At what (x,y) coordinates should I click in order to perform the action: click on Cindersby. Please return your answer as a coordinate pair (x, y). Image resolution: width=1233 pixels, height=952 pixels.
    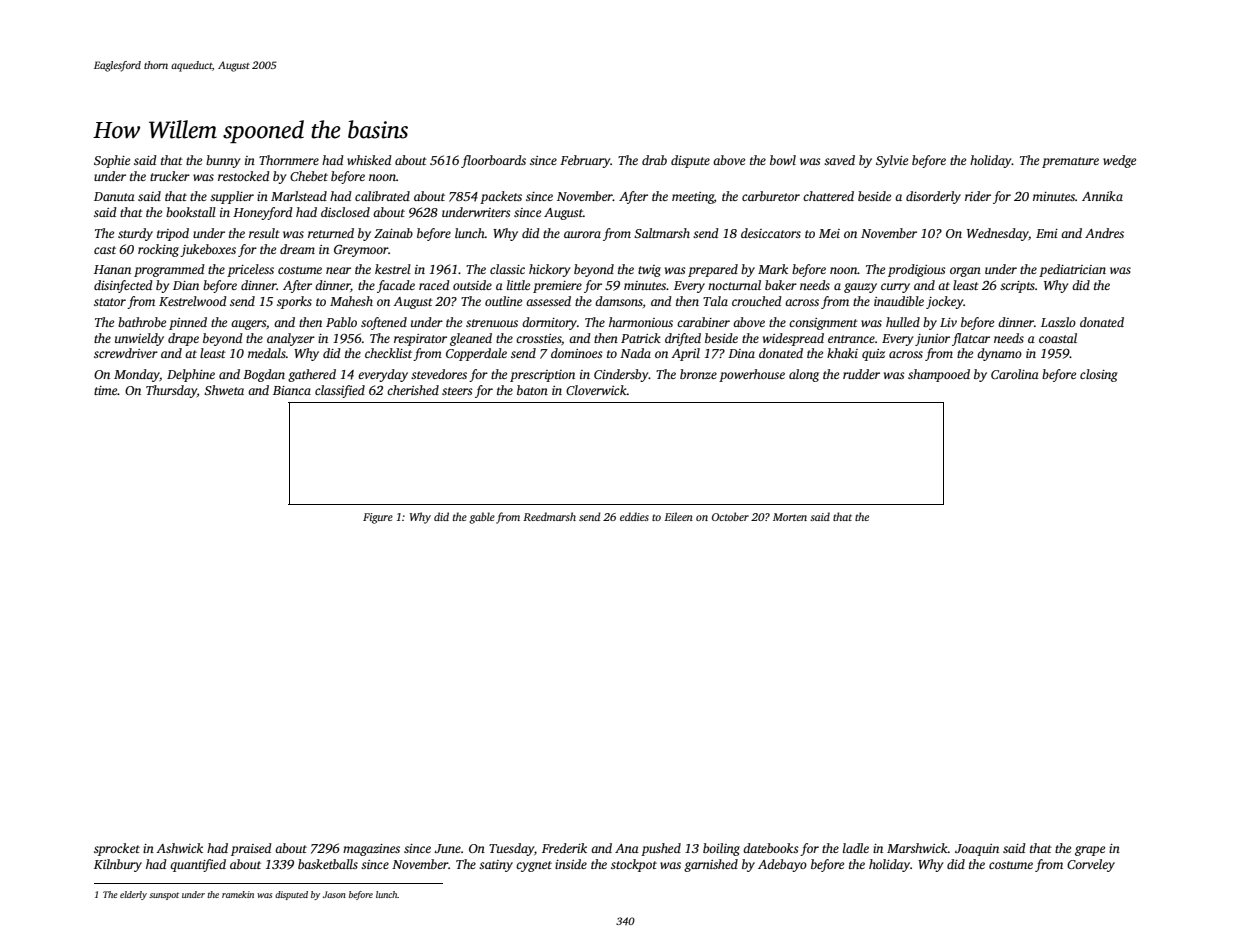
    Looking at the image, I should click on (621, 375).
